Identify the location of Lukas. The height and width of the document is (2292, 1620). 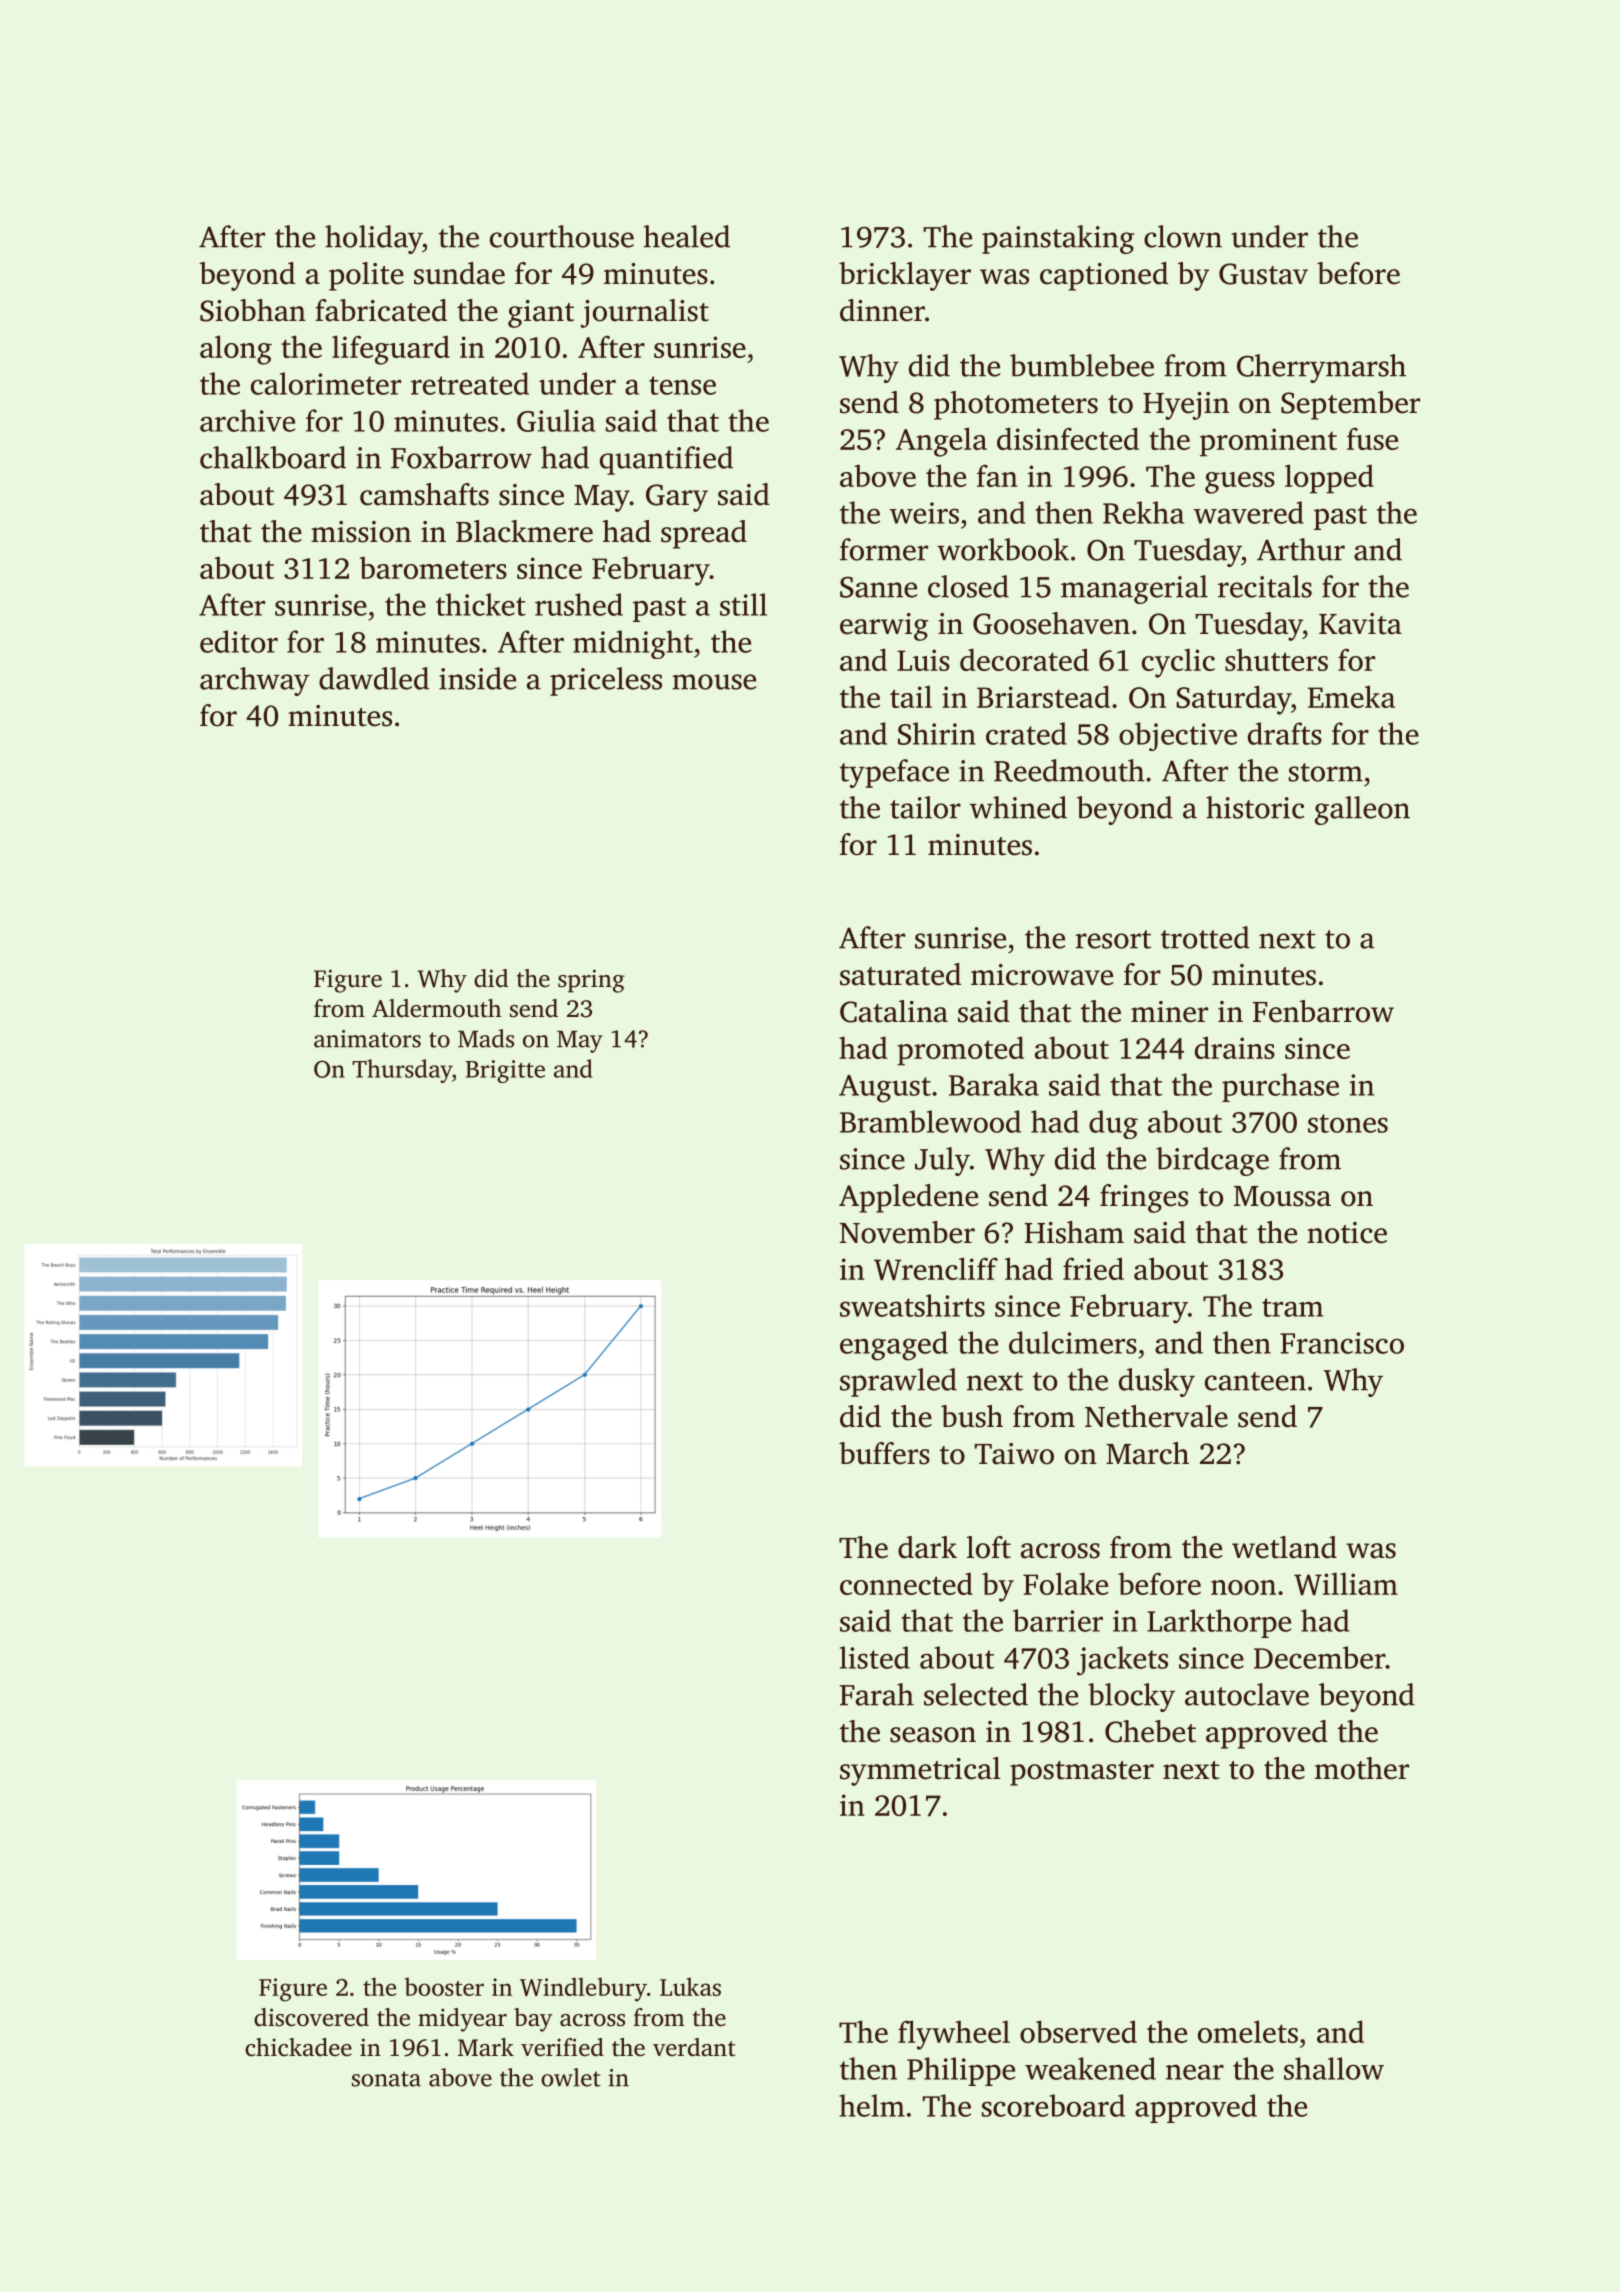
(690, 1986).
